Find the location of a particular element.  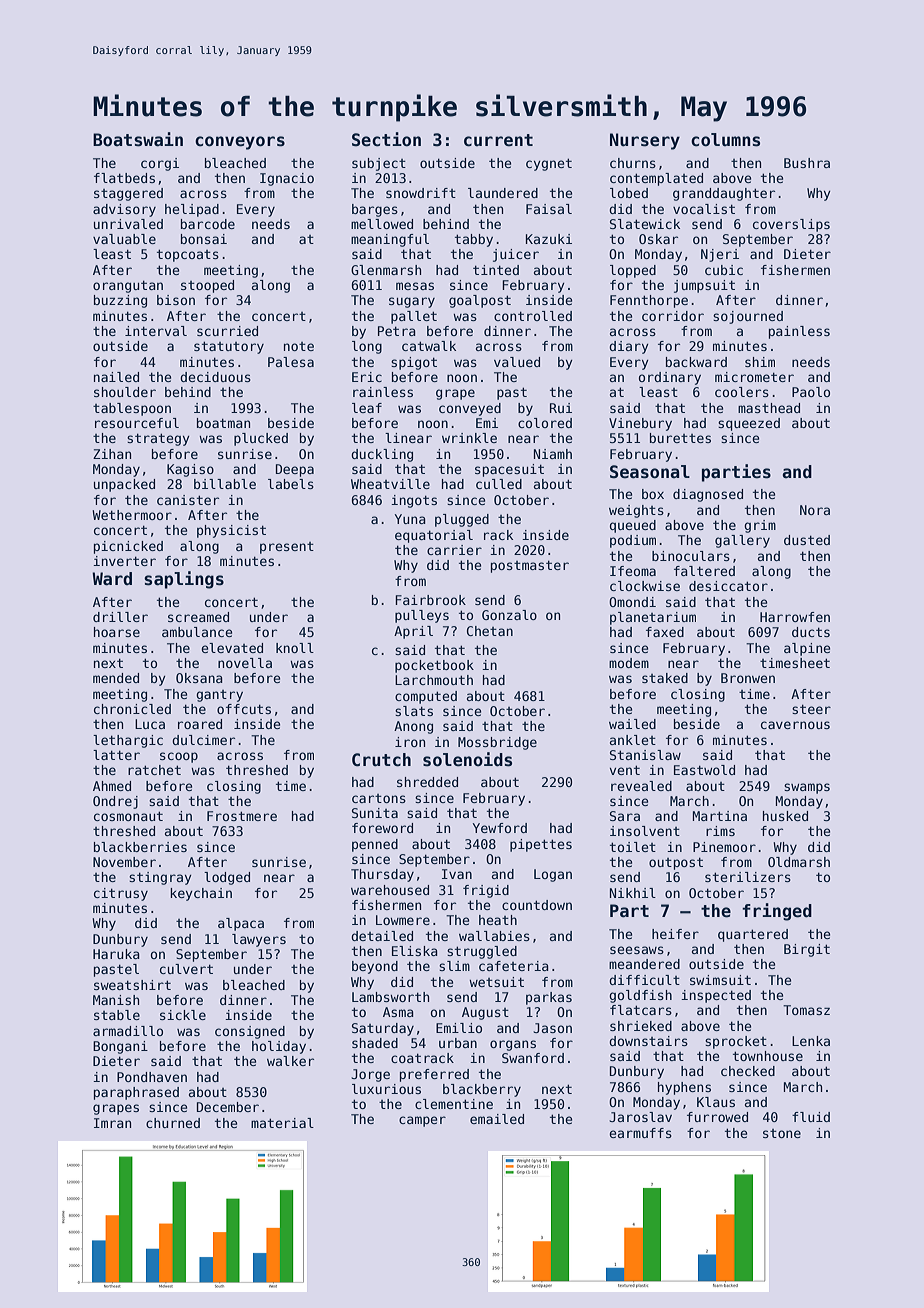

Ignacio is located at coordinates (287, 179).
